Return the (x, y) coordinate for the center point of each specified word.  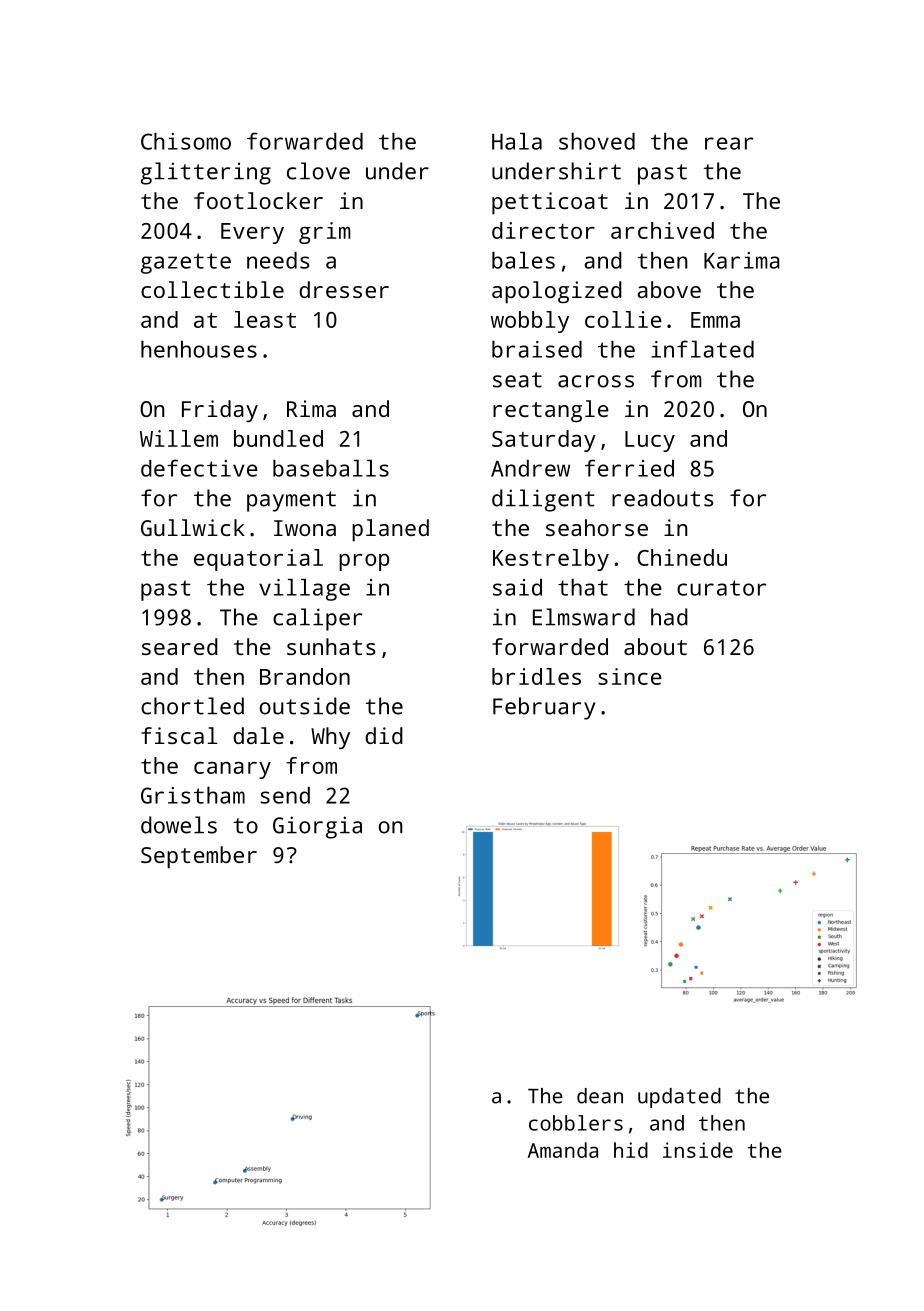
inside (698, 1150)
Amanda (563, 1150)
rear (729, 143)
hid (631, 1150)
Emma (715, 320)
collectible (212, 289)
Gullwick (193, 527)
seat (517, 380)
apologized (557, 292)
